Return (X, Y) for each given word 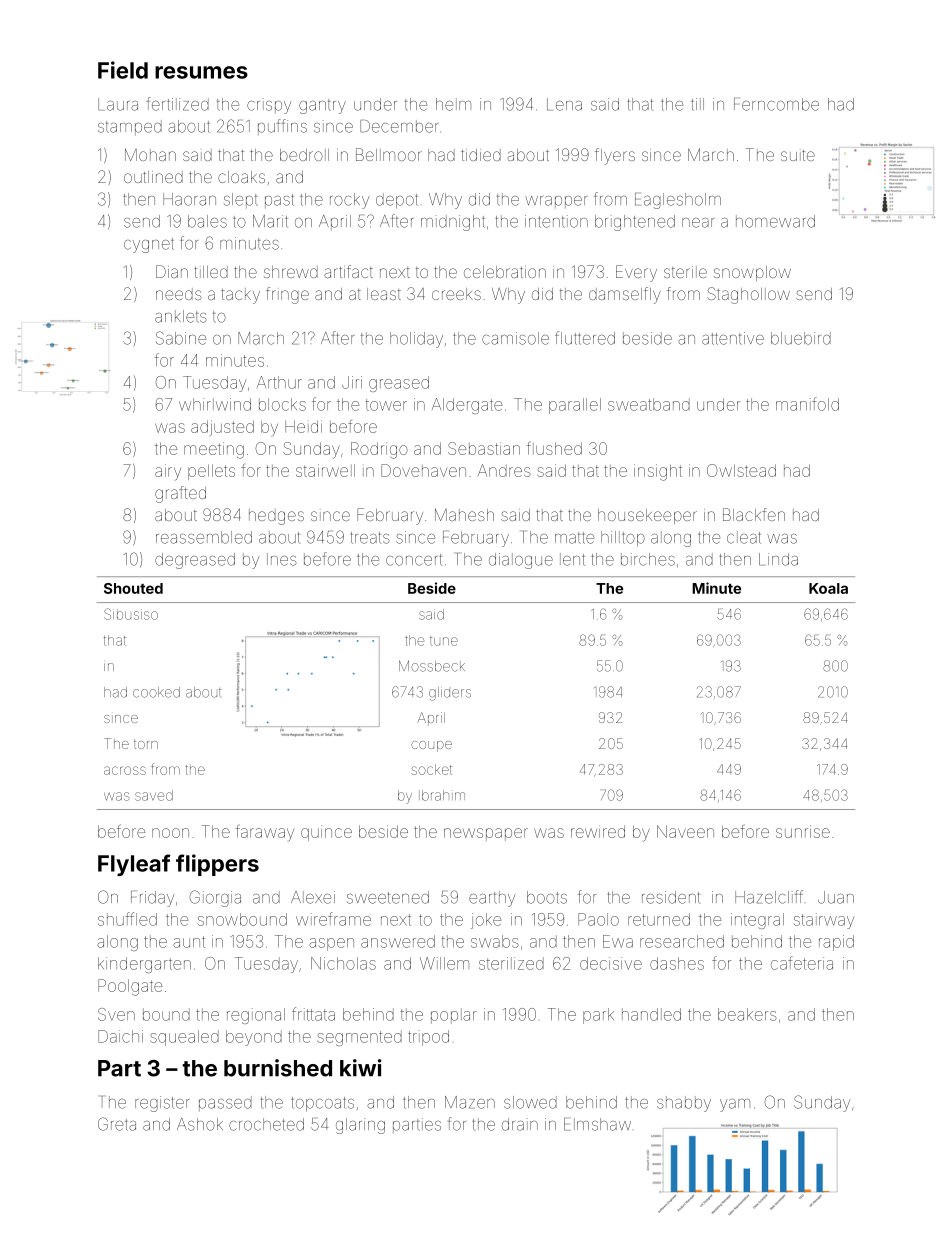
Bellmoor (389, 154)
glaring (360, 1126)
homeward (775, 221)
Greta (117, 1124)
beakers (747, 1014)
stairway (824, 921)
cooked (156, 692)
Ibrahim (442, 795)
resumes (201, 72)
